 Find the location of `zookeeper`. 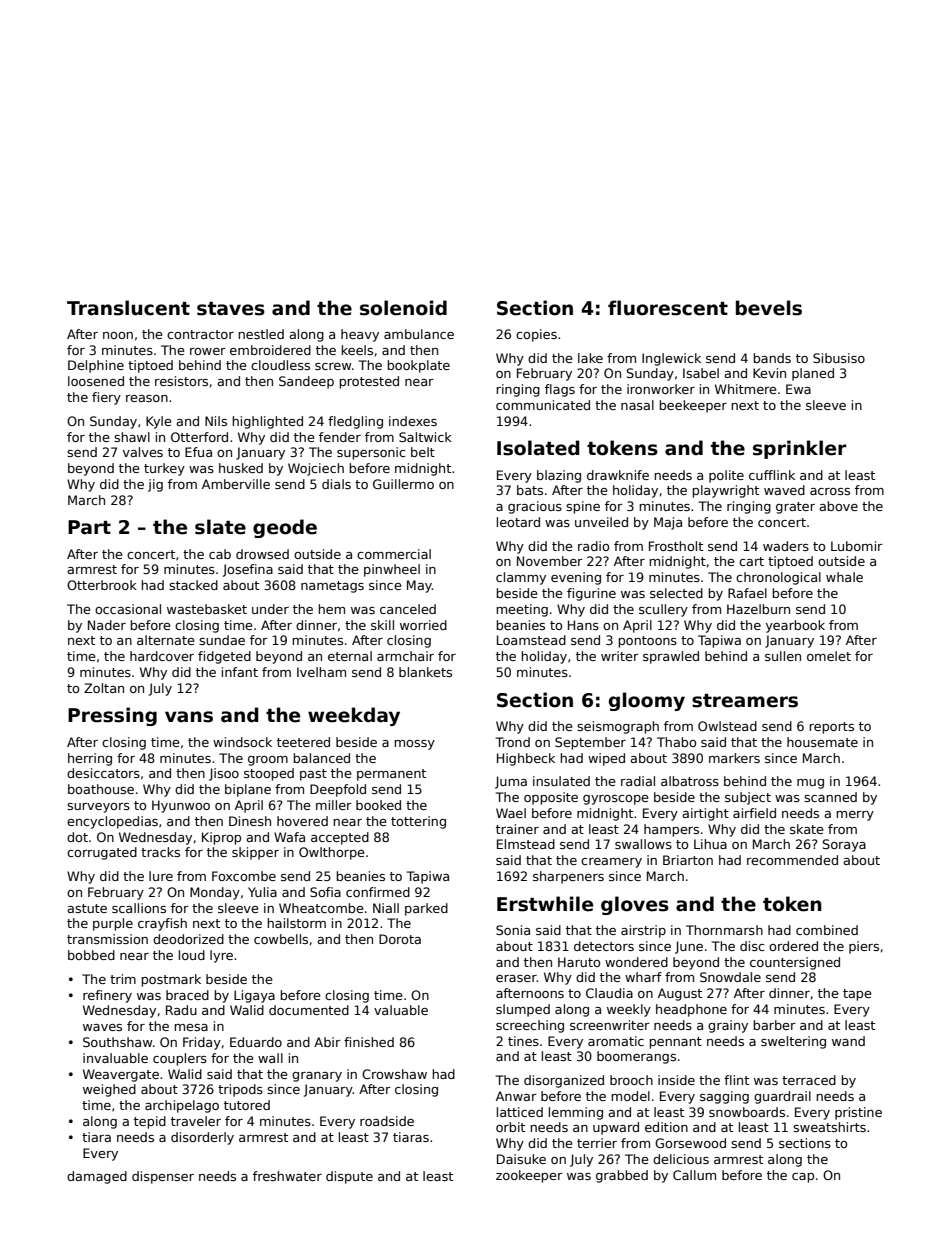

zookeeper is located at coordinates (529, 1176).
